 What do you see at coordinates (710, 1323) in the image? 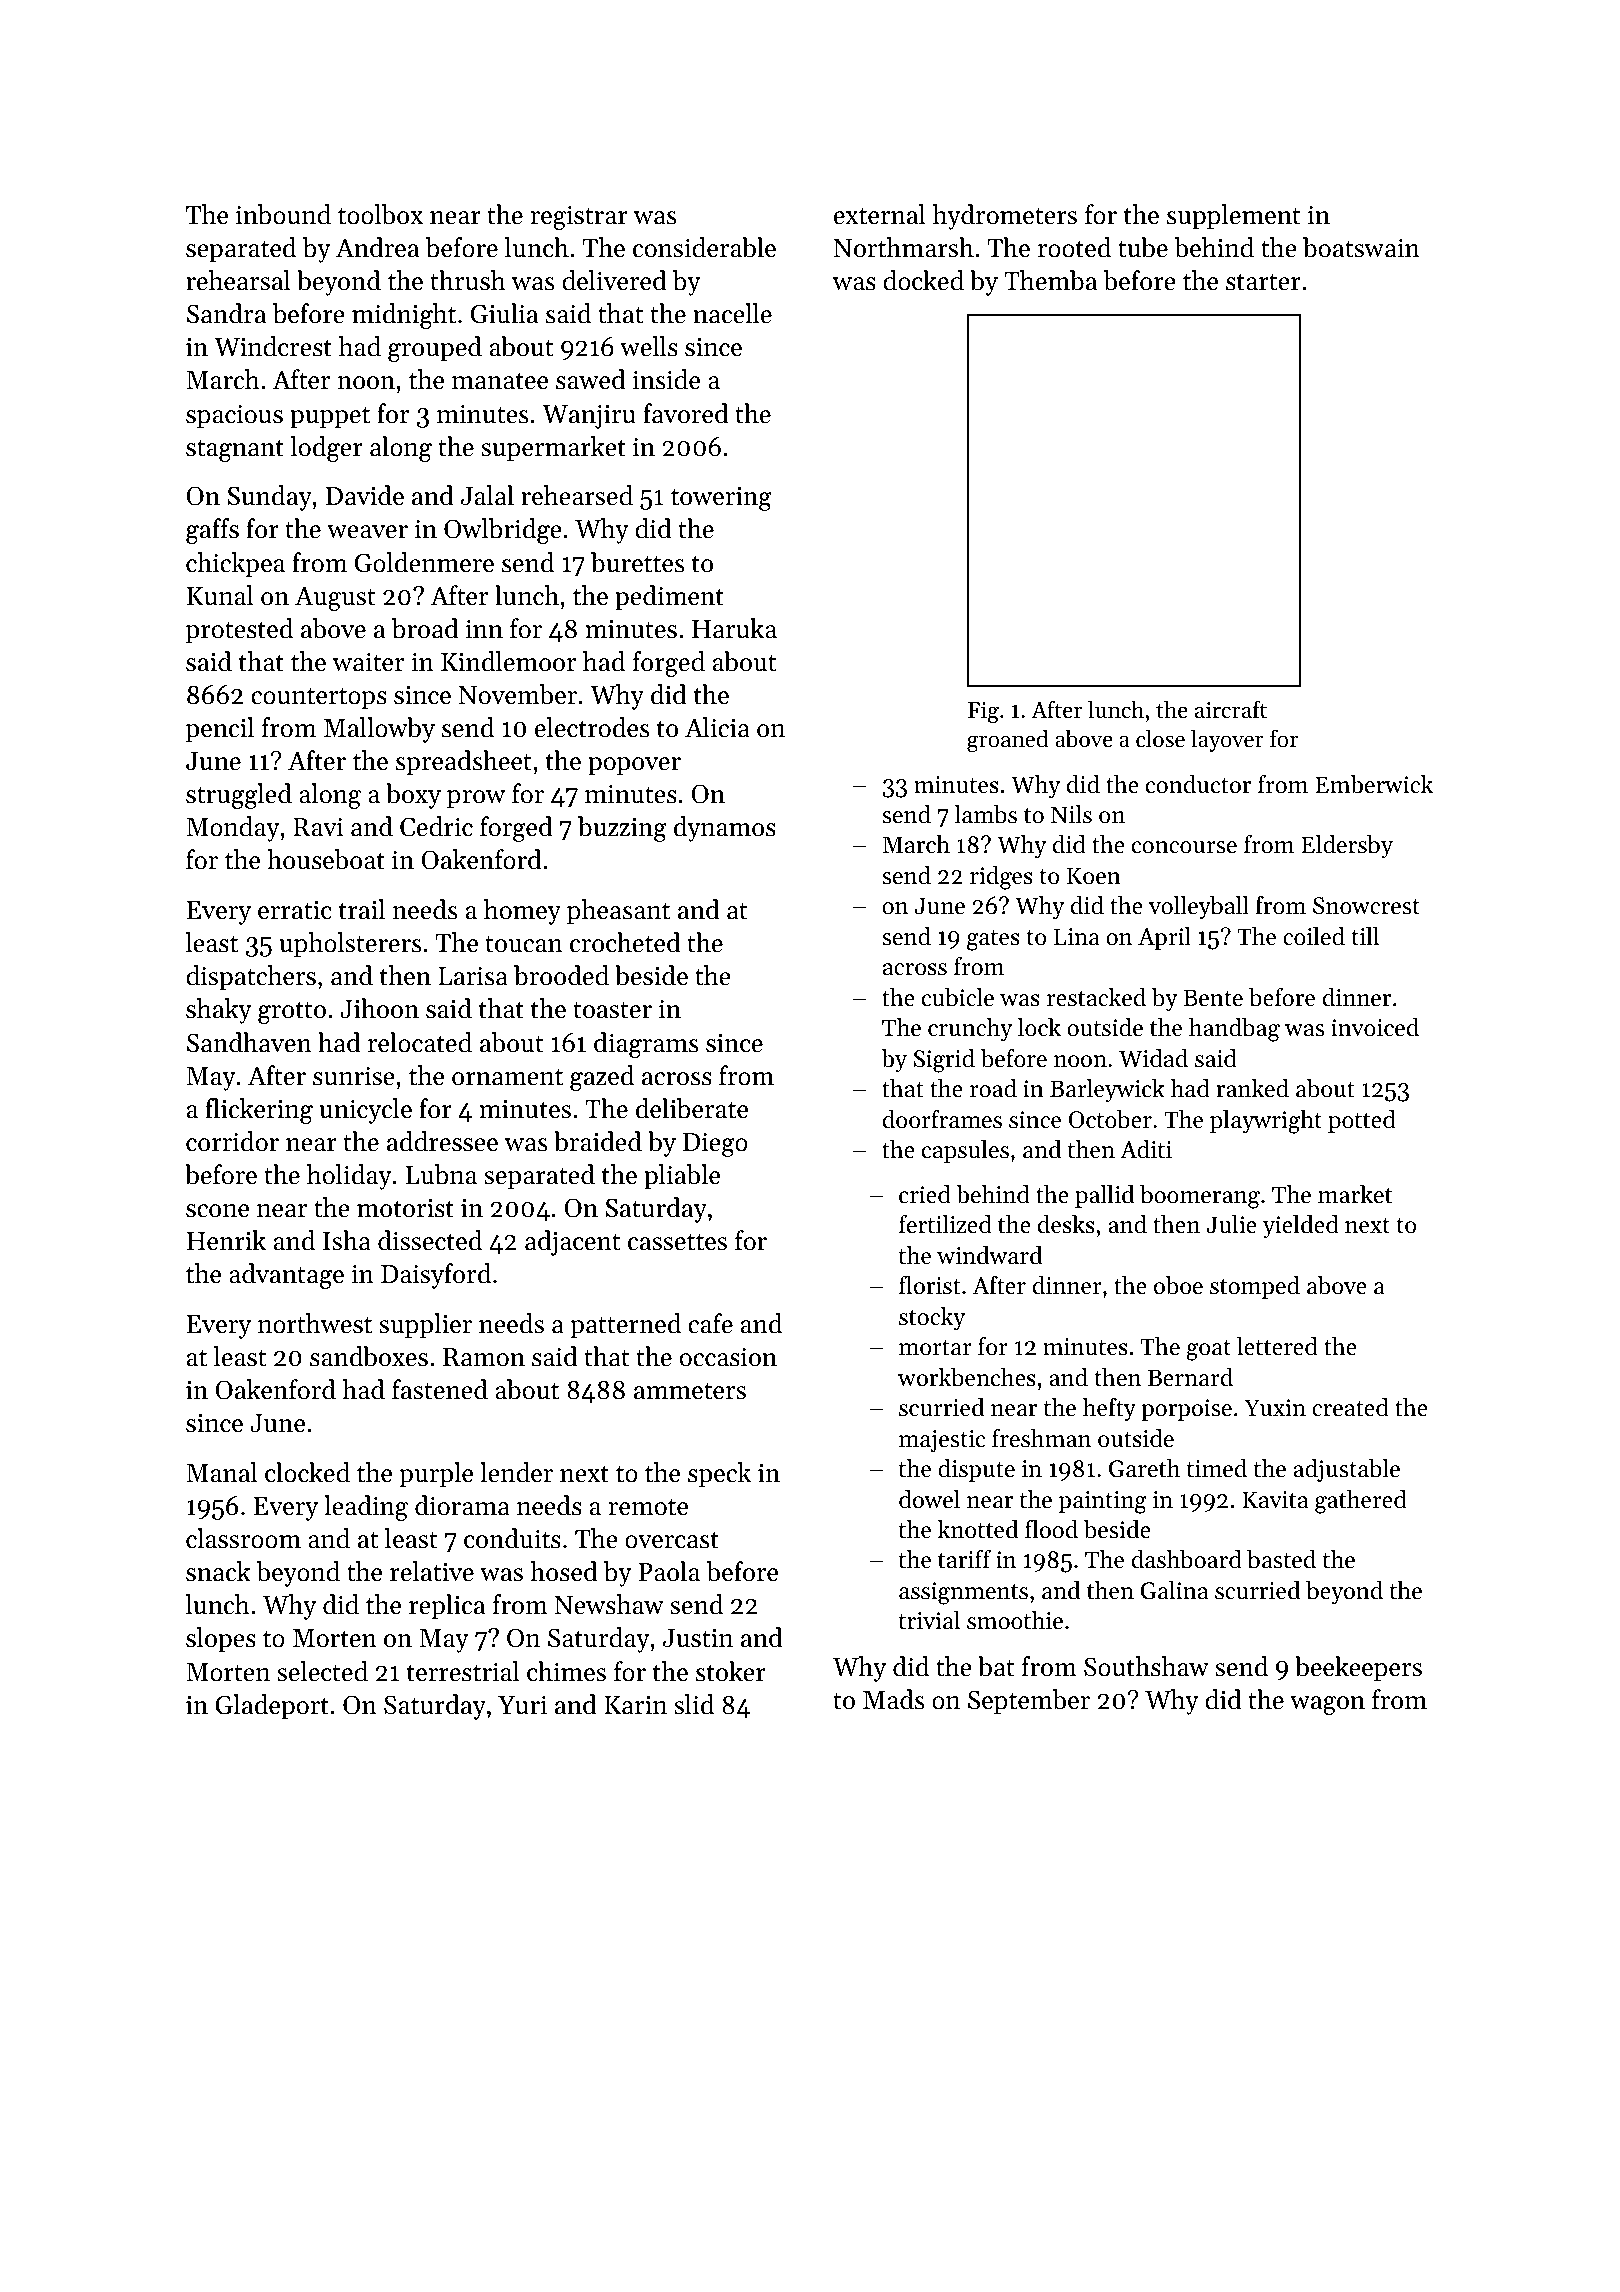
I see `cafe` at bounding box center [710, 1323].
